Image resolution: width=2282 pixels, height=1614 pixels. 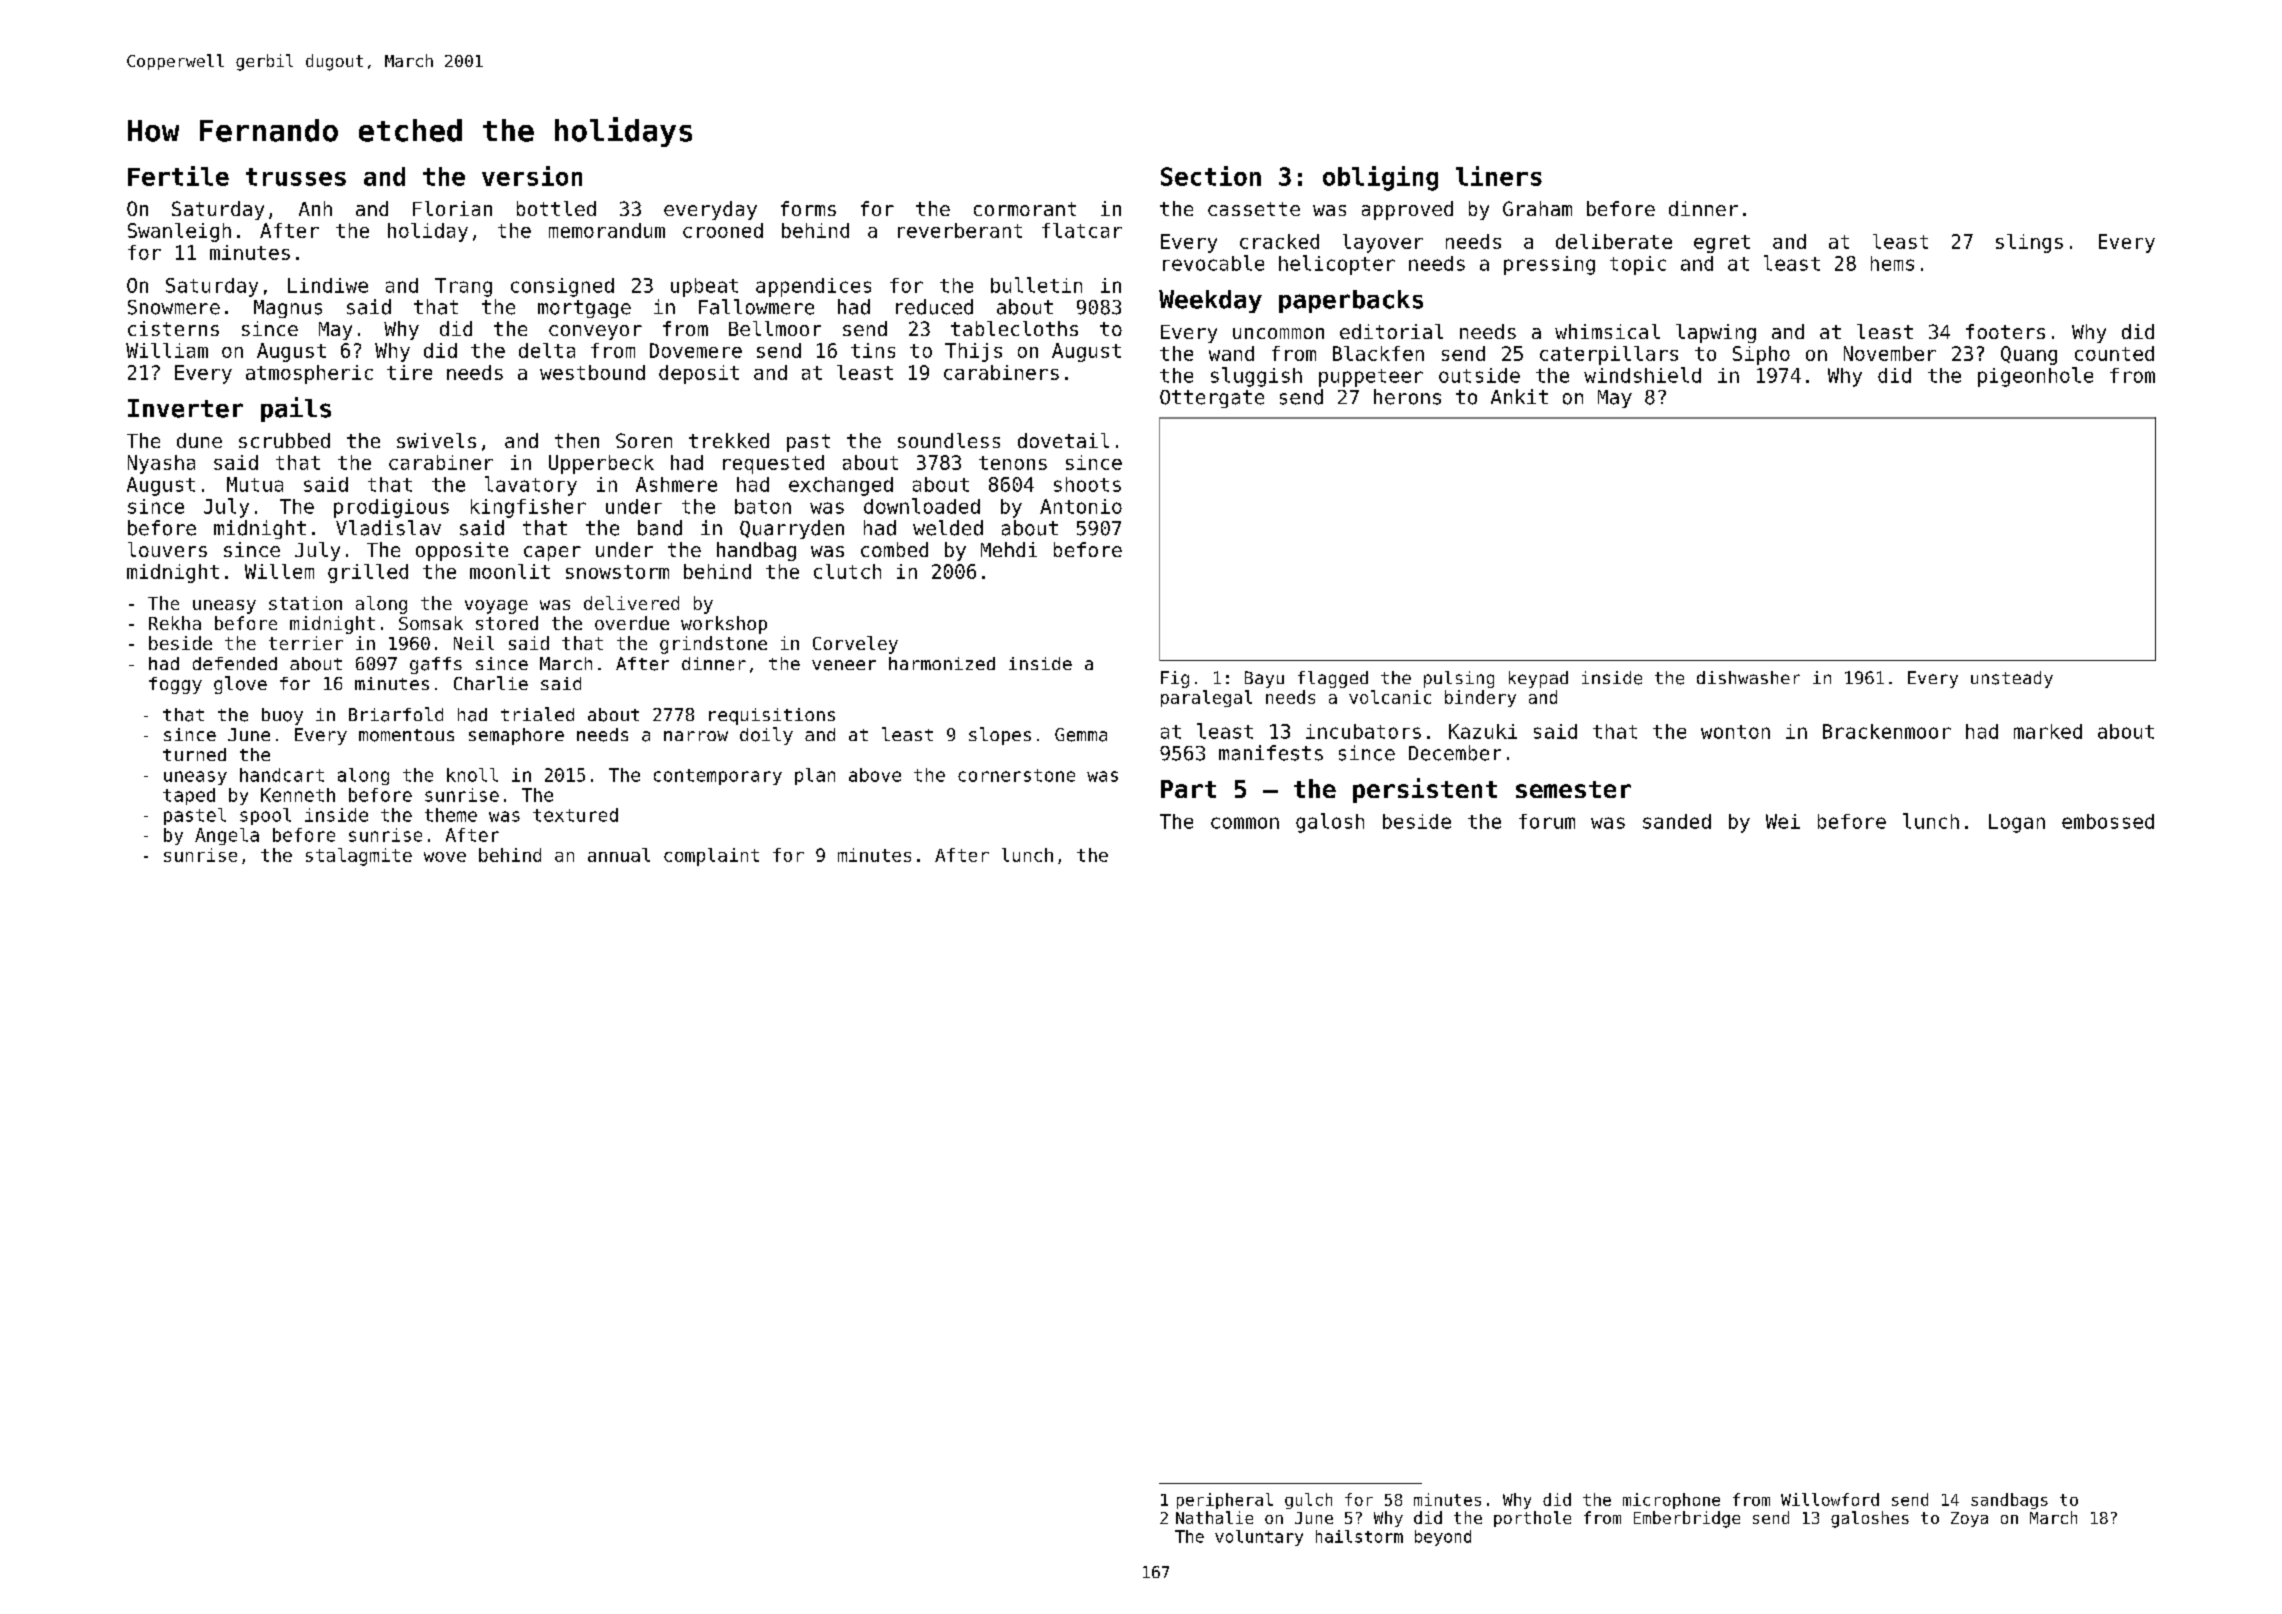 What do you see at coordinates (1225, 1501) in the image?
I see `peripheral` at bounding box center [1225, 1501].
